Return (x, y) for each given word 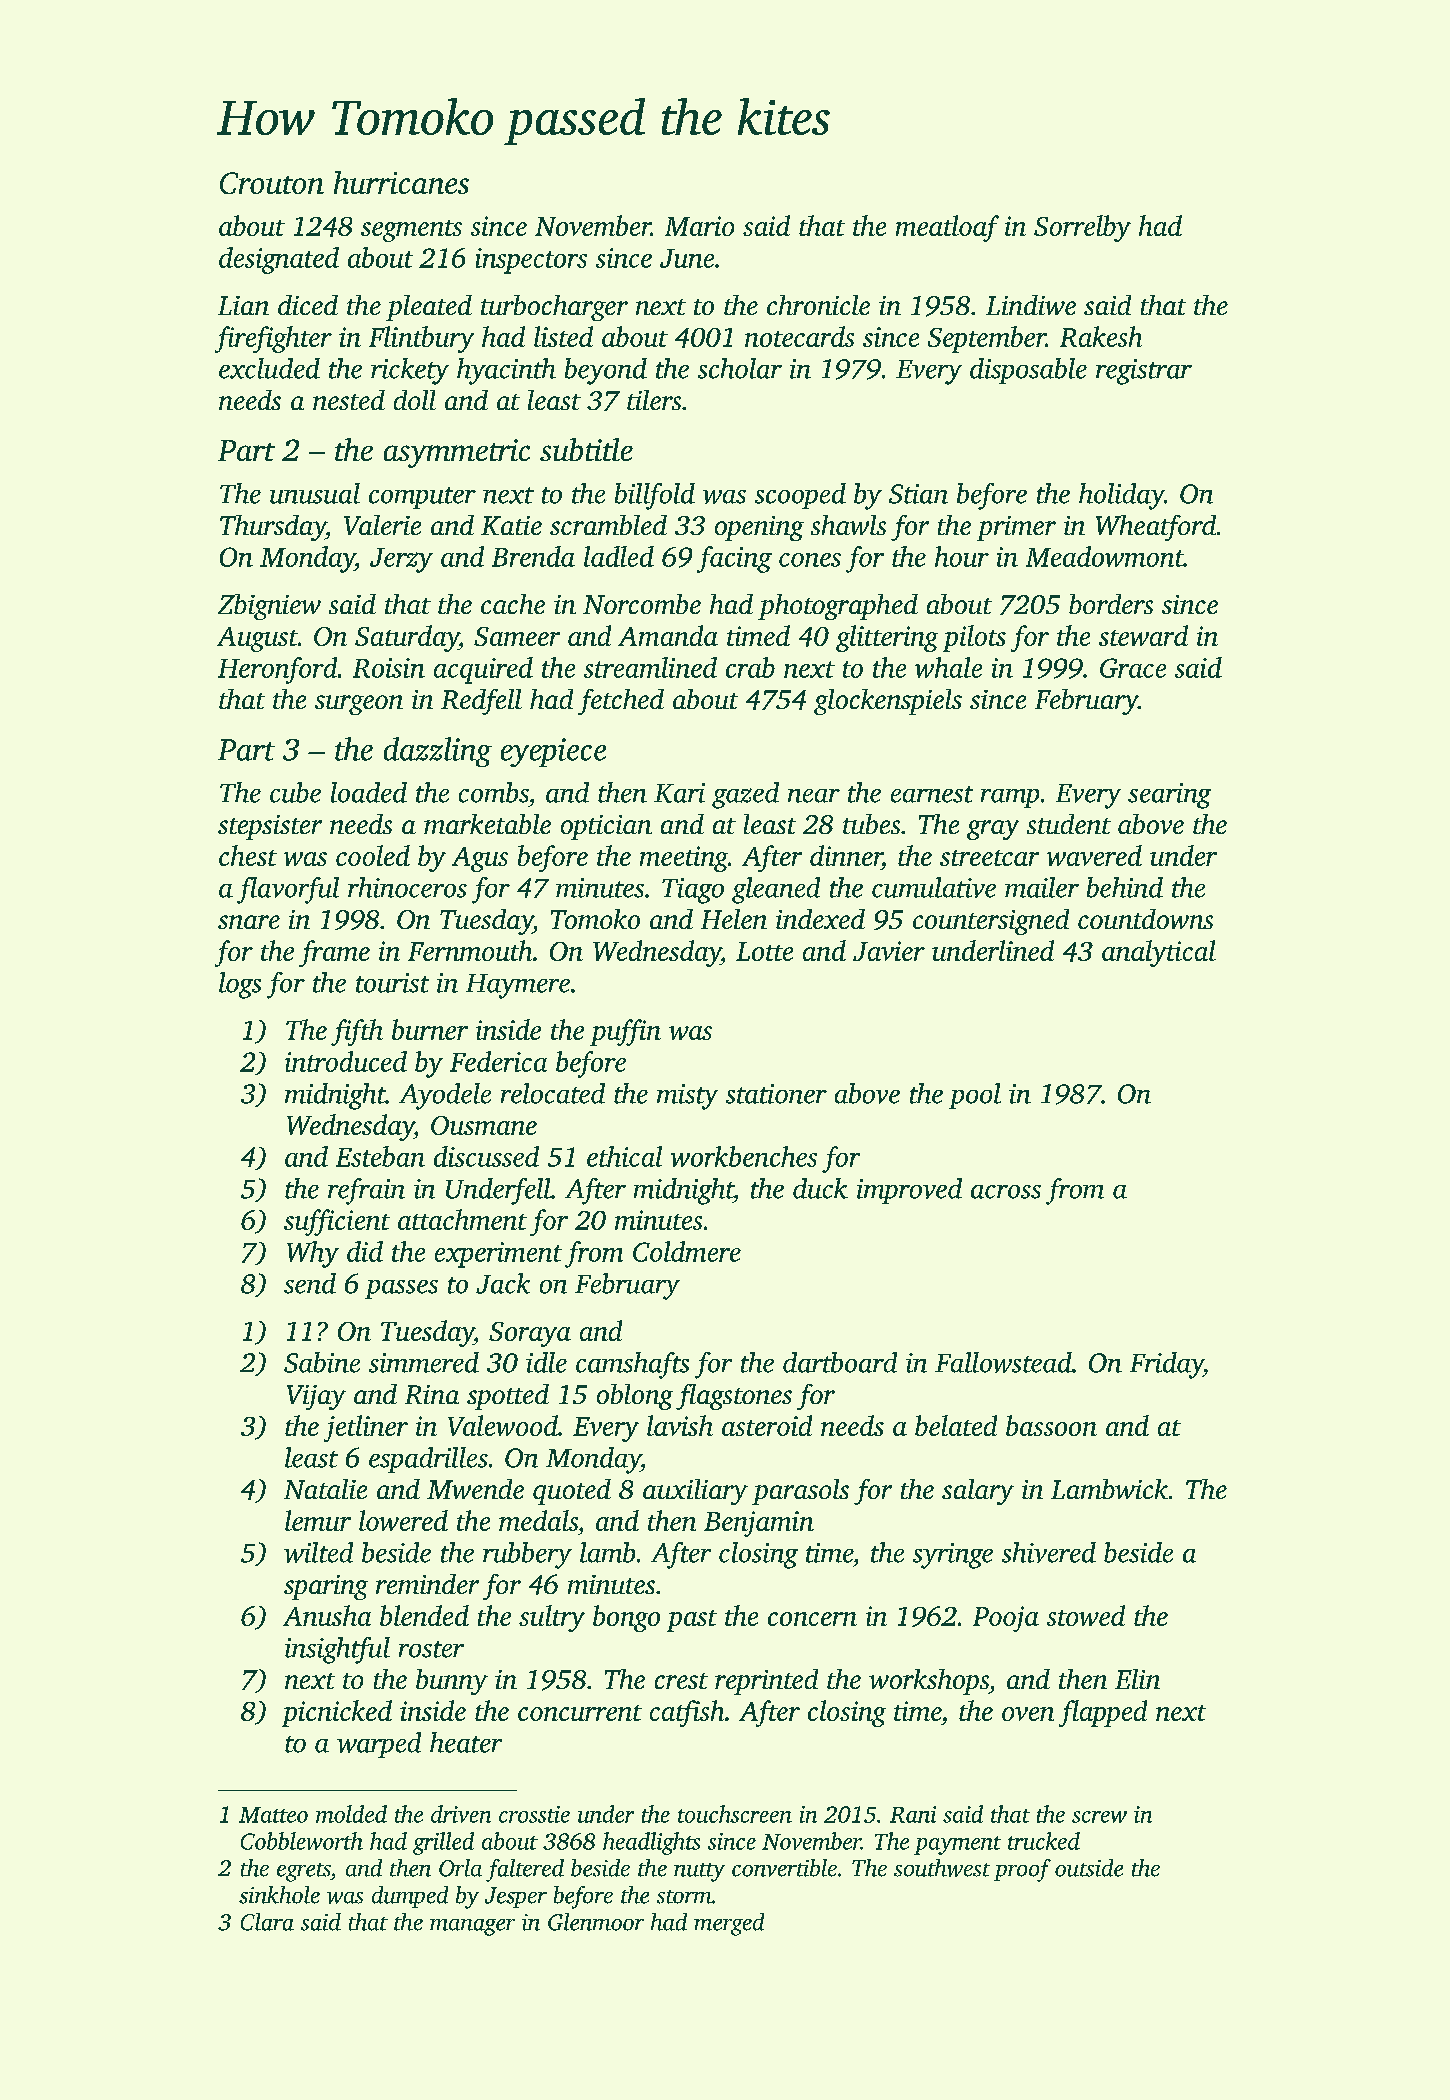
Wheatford (1156, 528)
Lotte (764, 951)
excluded (269, 368)
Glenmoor (596, 1922)
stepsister (270, 827)
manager (472, 1927)
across (1006, 1192)
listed (563, 336)
